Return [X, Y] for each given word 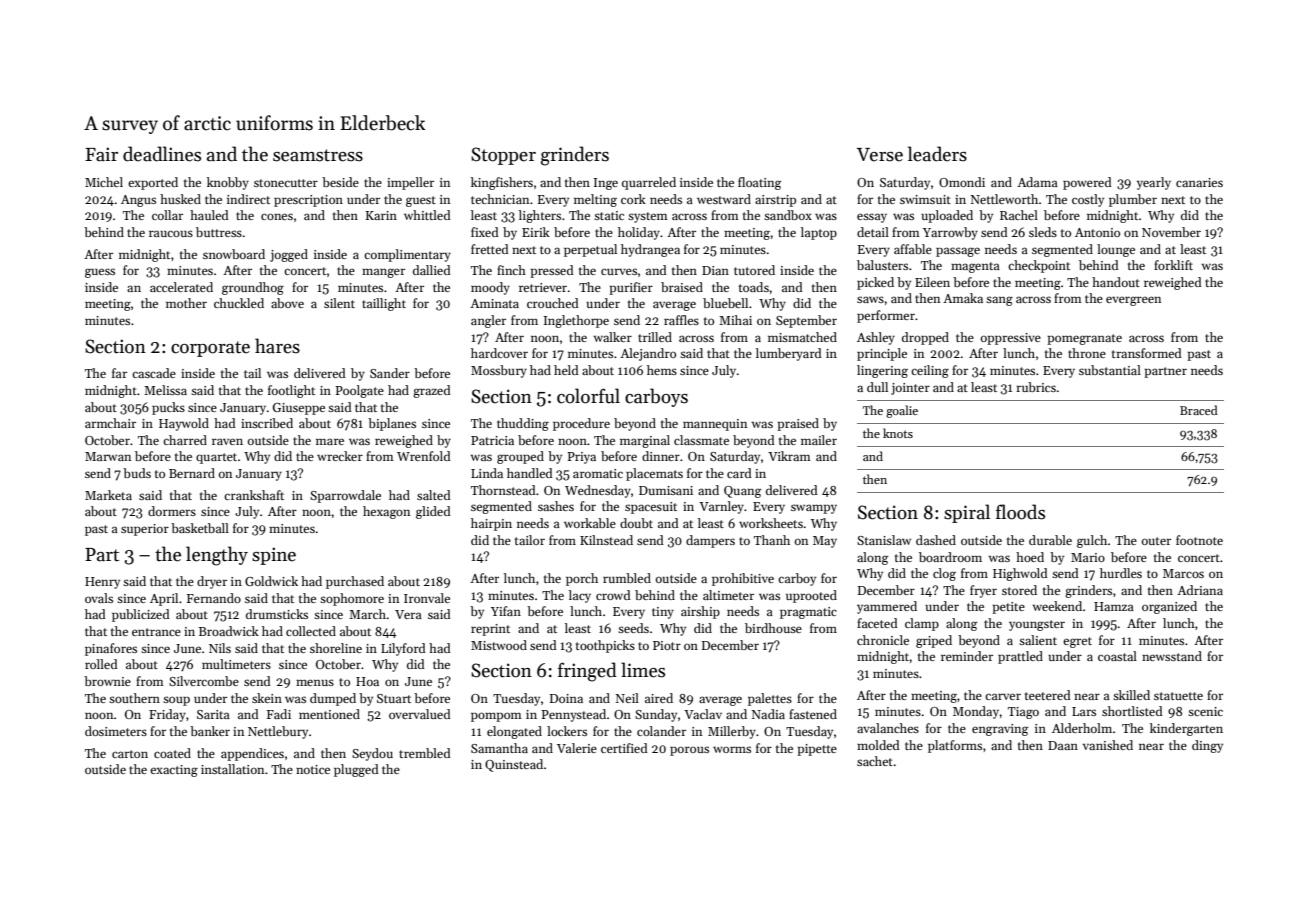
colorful [588, 396]
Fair [101, 154]
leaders [937, 154]
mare [330, 441]
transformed [1147, 353]
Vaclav [703, 714]
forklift [1173, 265]
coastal [1117, 656]
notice [313, 769]
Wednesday [598, 491]
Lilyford [403, 649]
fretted [490, 249]
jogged [289, 255]
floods [1020, 512]
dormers [172, 511]
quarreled [649, 183]
